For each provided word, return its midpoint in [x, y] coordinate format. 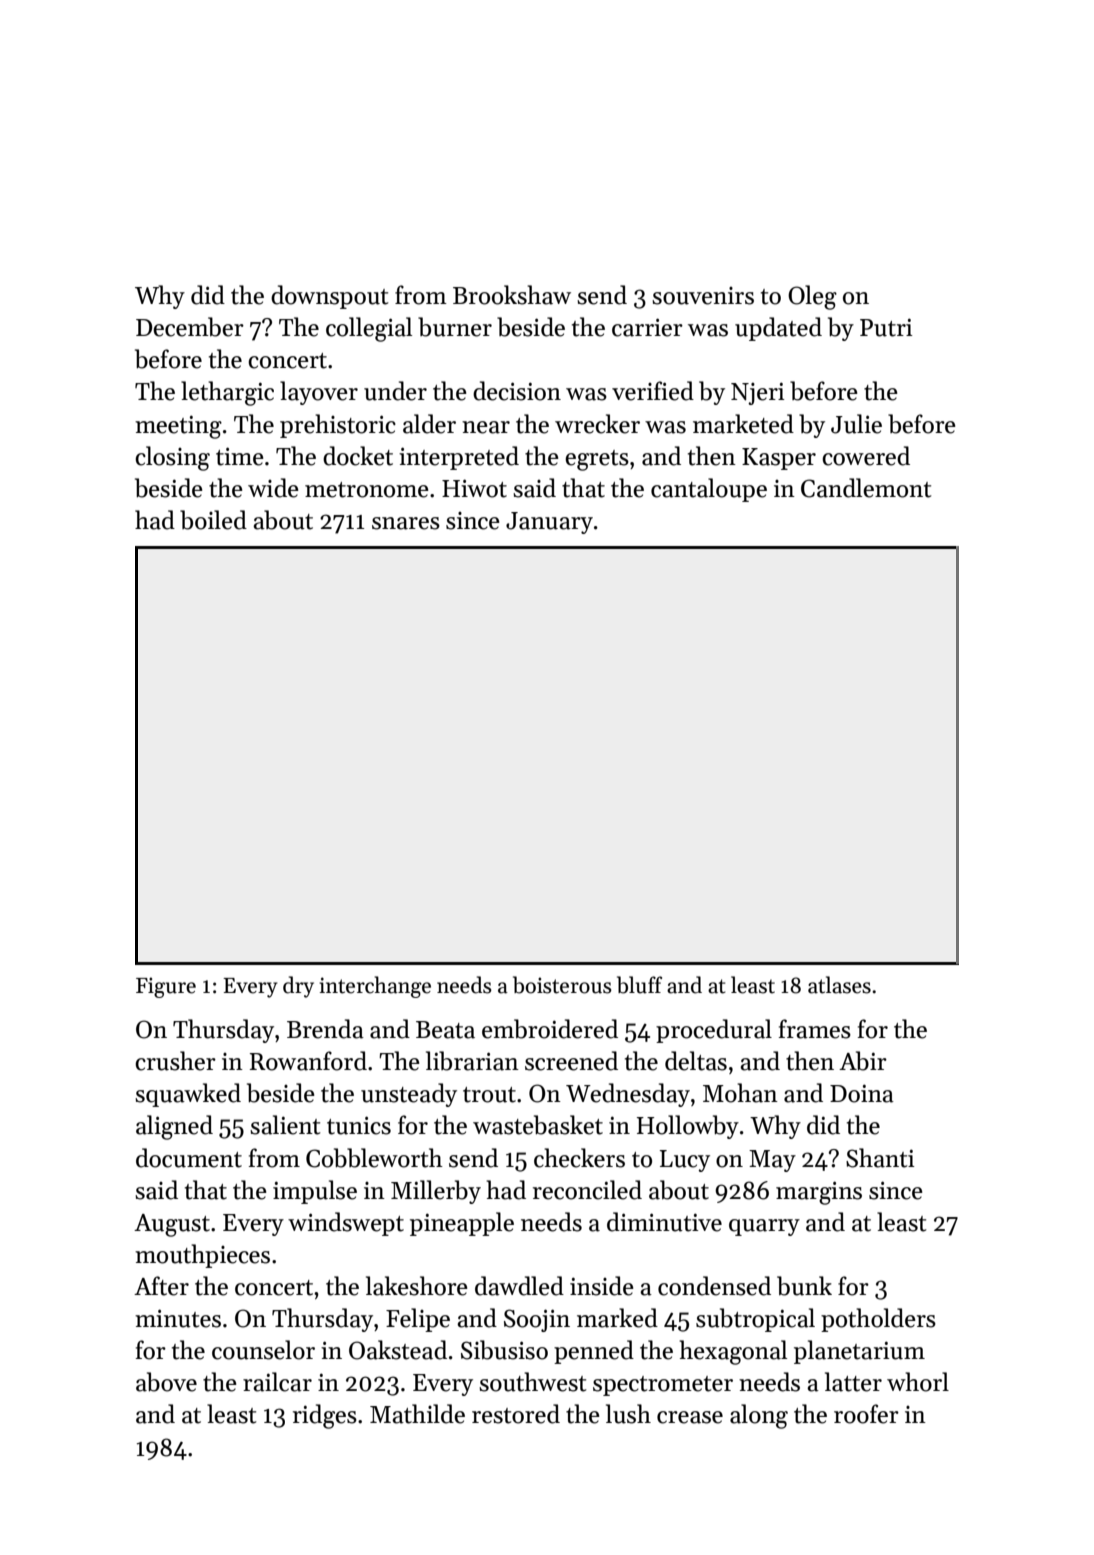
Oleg [812, 297]
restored [516, 1414]
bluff [639, 985]
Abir [863, 1061]
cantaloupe [709, 490]
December [190, 327]
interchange [375, 987]
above [166, 1382]
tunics [359, 1125]
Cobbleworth [374, 1158]
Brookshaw [512, 295]
